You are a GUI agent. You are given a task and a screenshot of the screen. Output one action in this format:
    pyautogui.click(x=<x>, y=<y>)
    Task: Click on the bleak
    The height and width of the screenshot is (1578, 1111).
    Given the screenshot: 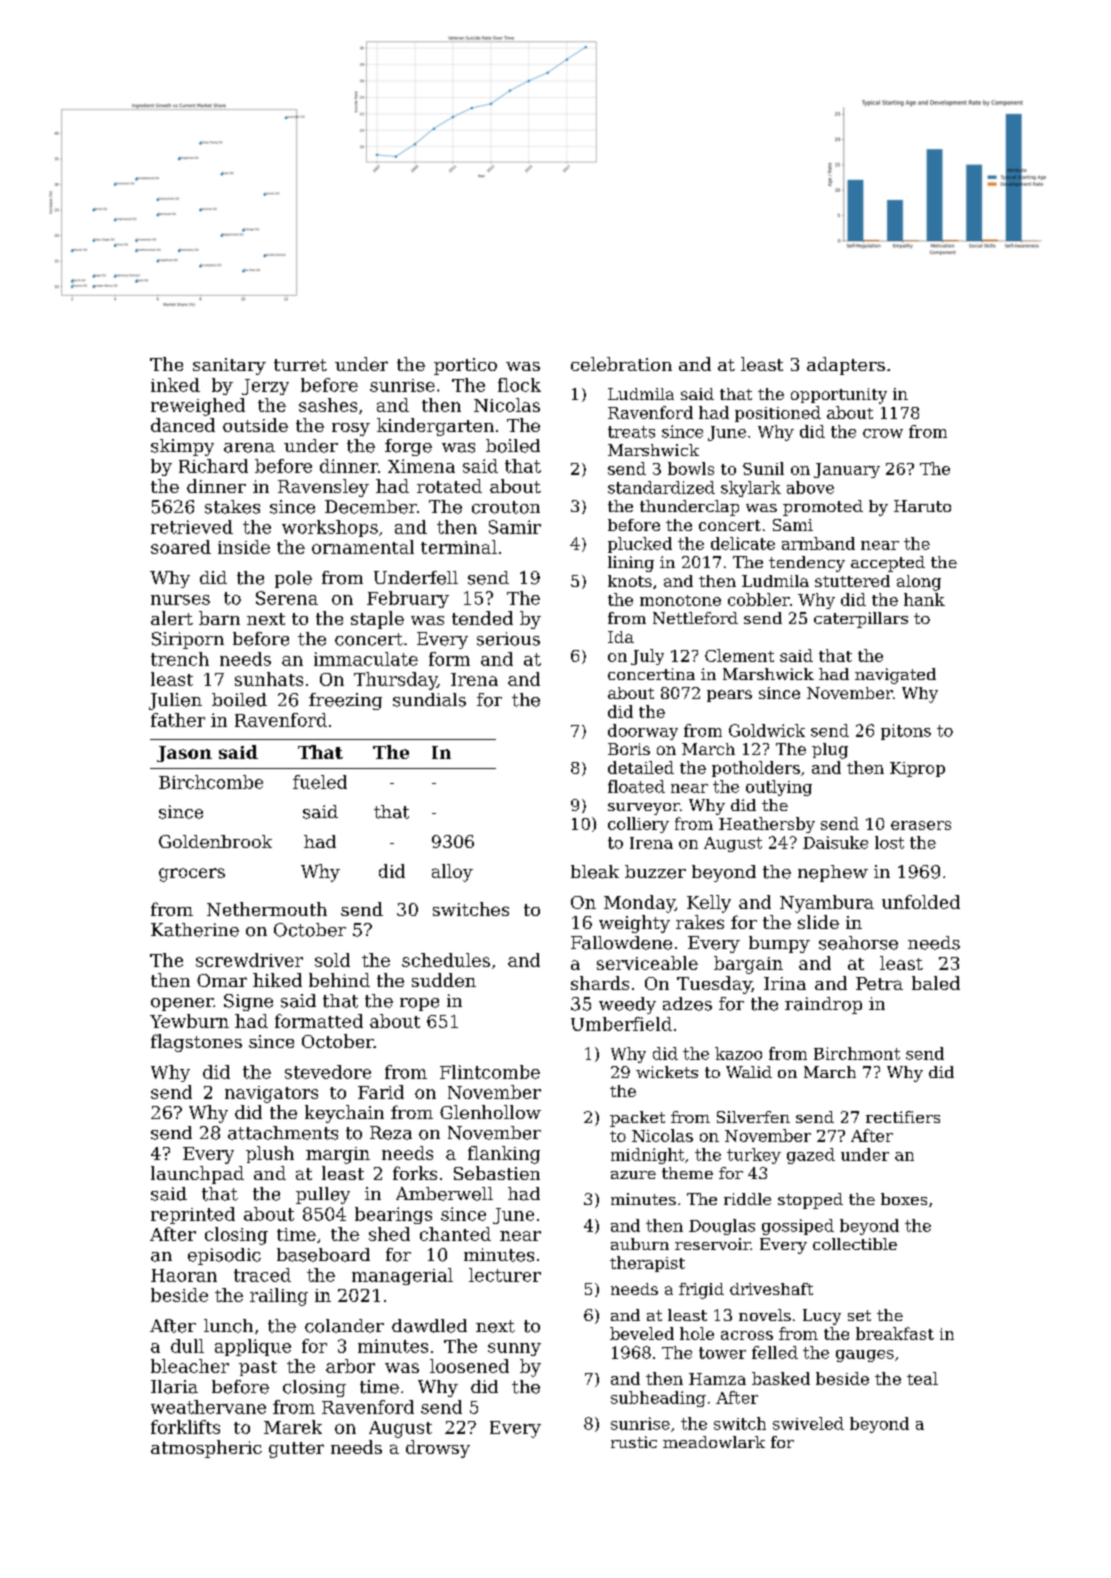 What is the action you would take?
    pyautogui.click(x=595, y=872)
